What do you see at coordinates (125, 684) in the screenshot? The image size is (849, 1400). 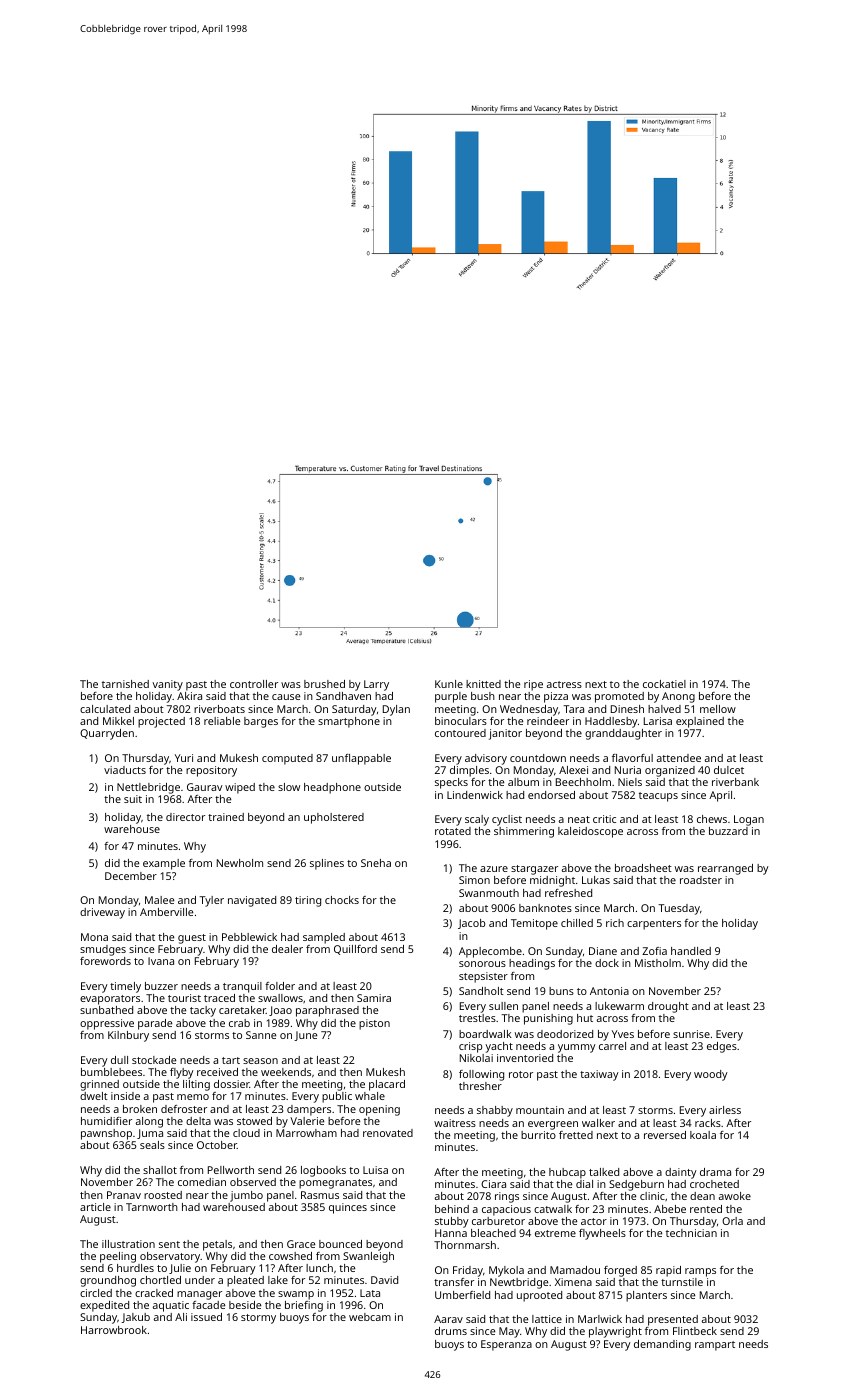 I see `tarnished` at bounding box center [125, 684].
